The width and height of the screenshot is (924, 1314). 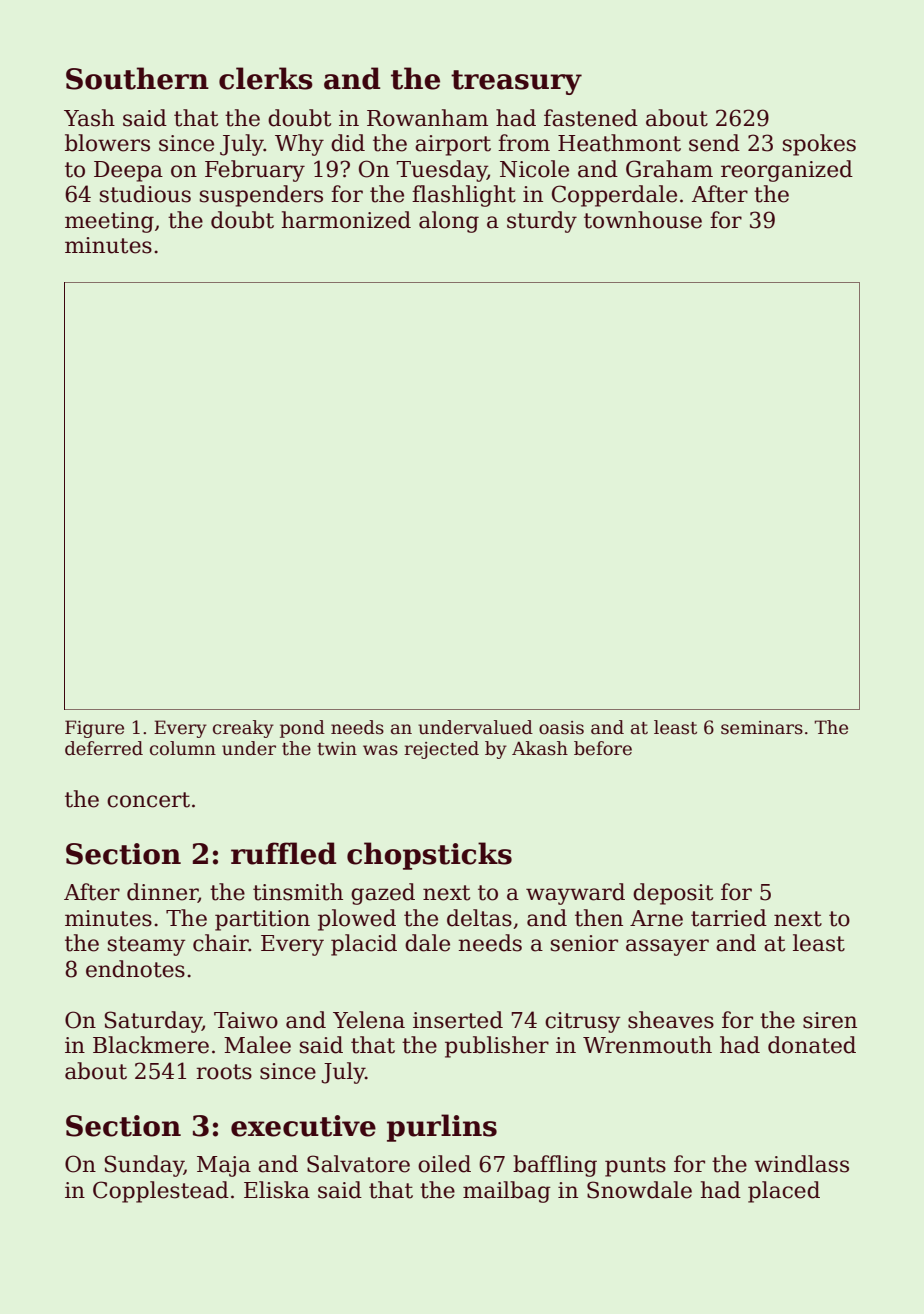 What do you see at coordinates (442, 1128) in the screenshot?
I see `purlins` at bounding box center [442, 1128].
